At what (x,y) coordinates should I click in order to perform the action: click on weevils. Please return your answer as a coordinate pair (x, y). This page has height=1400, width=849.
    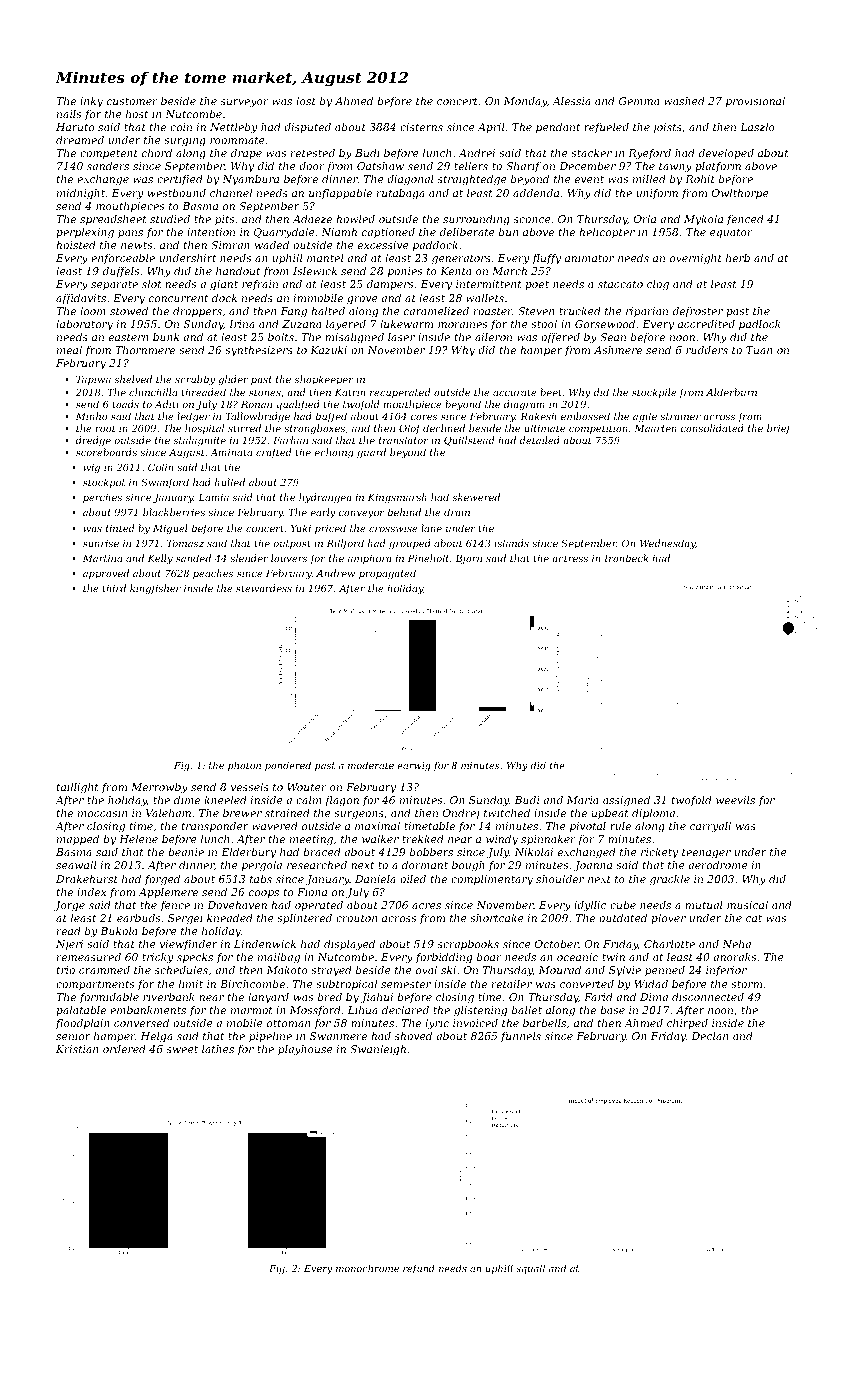
    Looking at the image, I should click on (735, 800).
